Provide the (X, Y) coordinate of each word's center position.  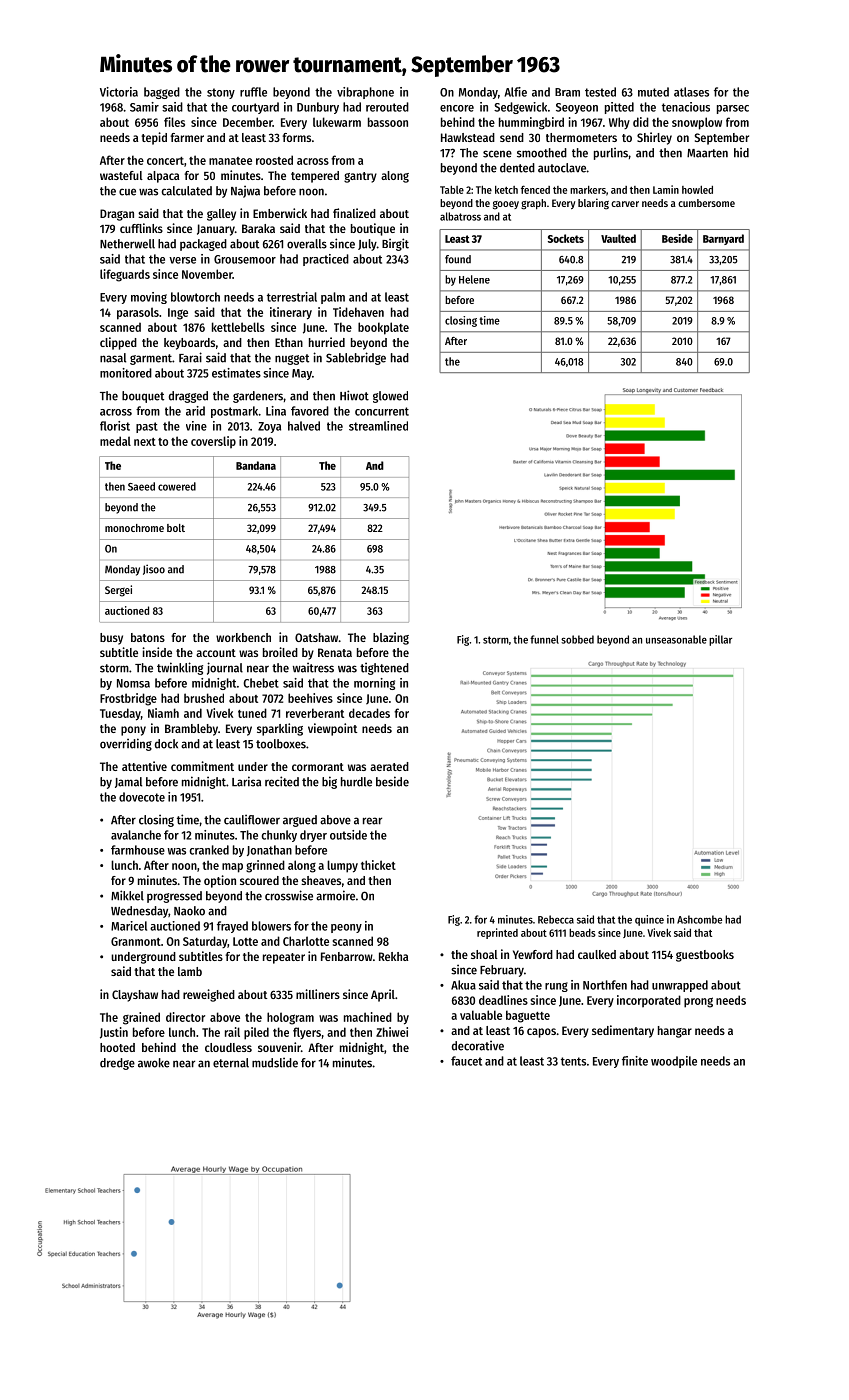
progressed (174, 897)
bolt (176, 528)
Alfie (515, 92)
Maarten (707, 153)
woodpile (674, 1062)
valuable (481, 1015)
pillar (720, 640)
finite (635, 1061)
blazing (391, 638)
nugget (292, 359)
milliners (318, 994)
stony (221, 93)
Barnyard (723, 239)
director (185, 1017)
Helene (474, 279)
